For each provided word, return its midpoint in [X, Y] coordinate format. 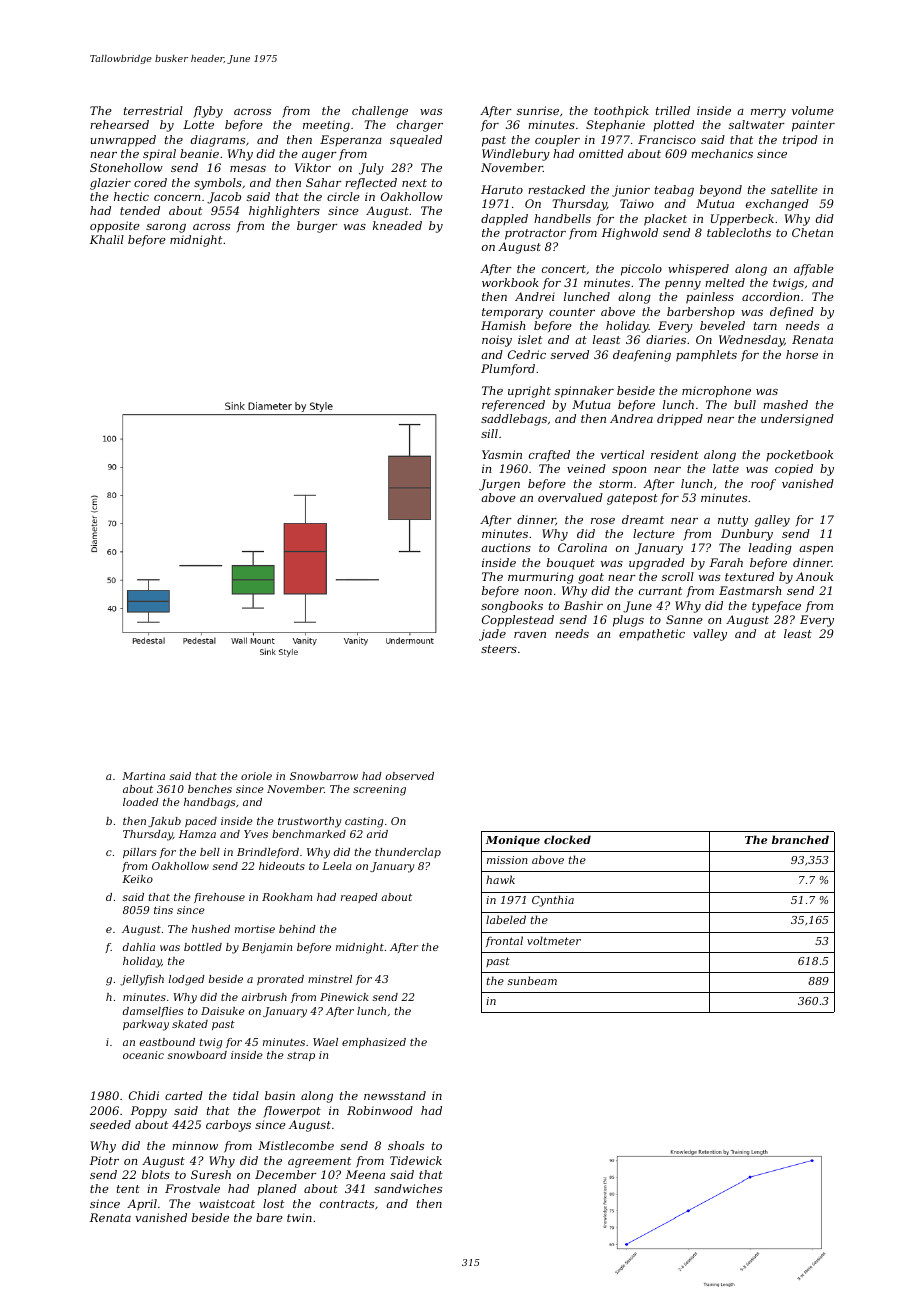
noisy [497, 341]
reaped [359, 898]
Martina [143, 776]
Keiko [137, 879]
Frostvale [192, 1188]
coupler [557, 141]
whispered [698, 269]
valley [710, 635]
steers [499, 649]
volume [813, 110]
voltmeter [554, 940]
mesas [248, 169]
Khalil [107, 239]
